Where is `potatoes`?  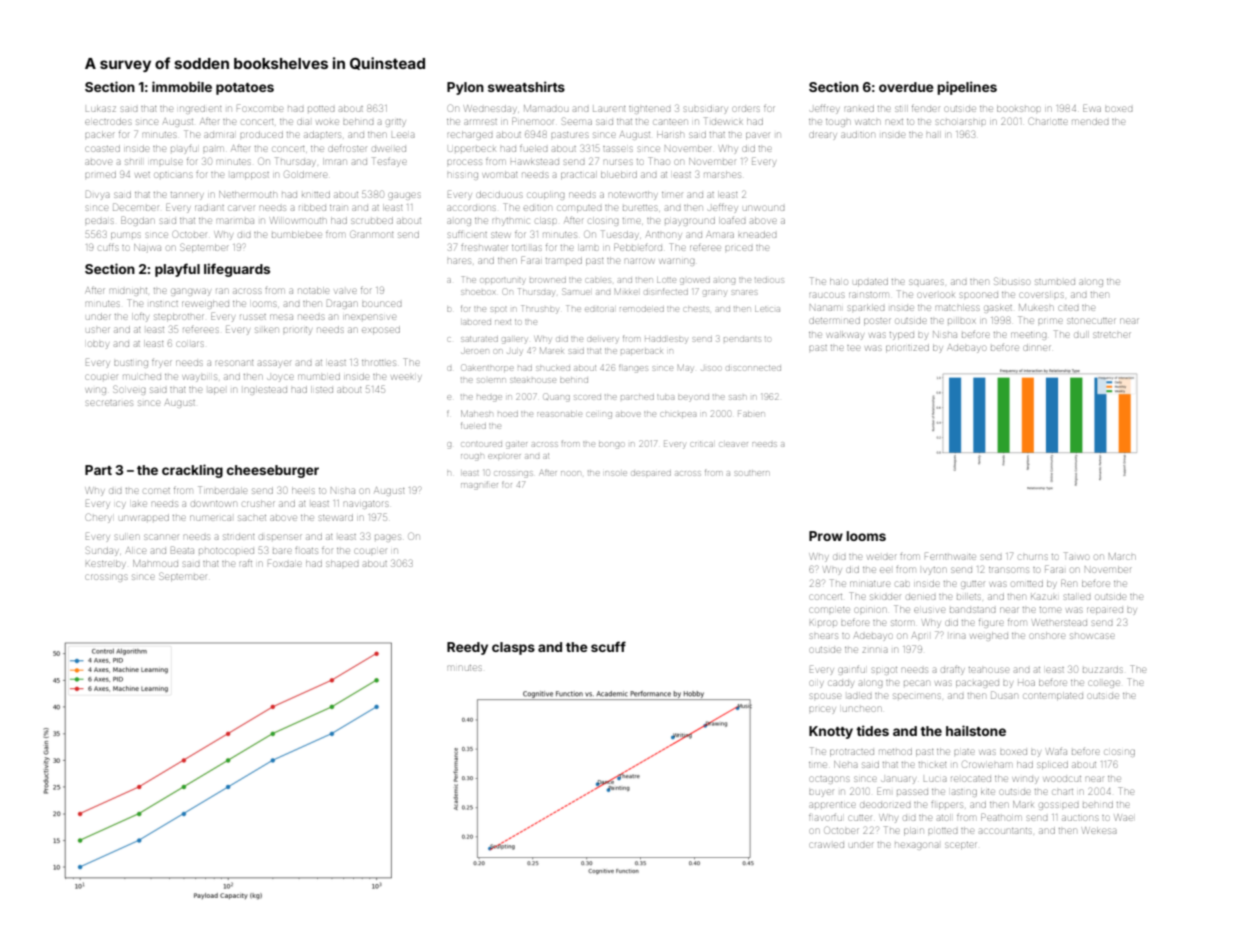
potatoes is located at coordinates (245, 89).
